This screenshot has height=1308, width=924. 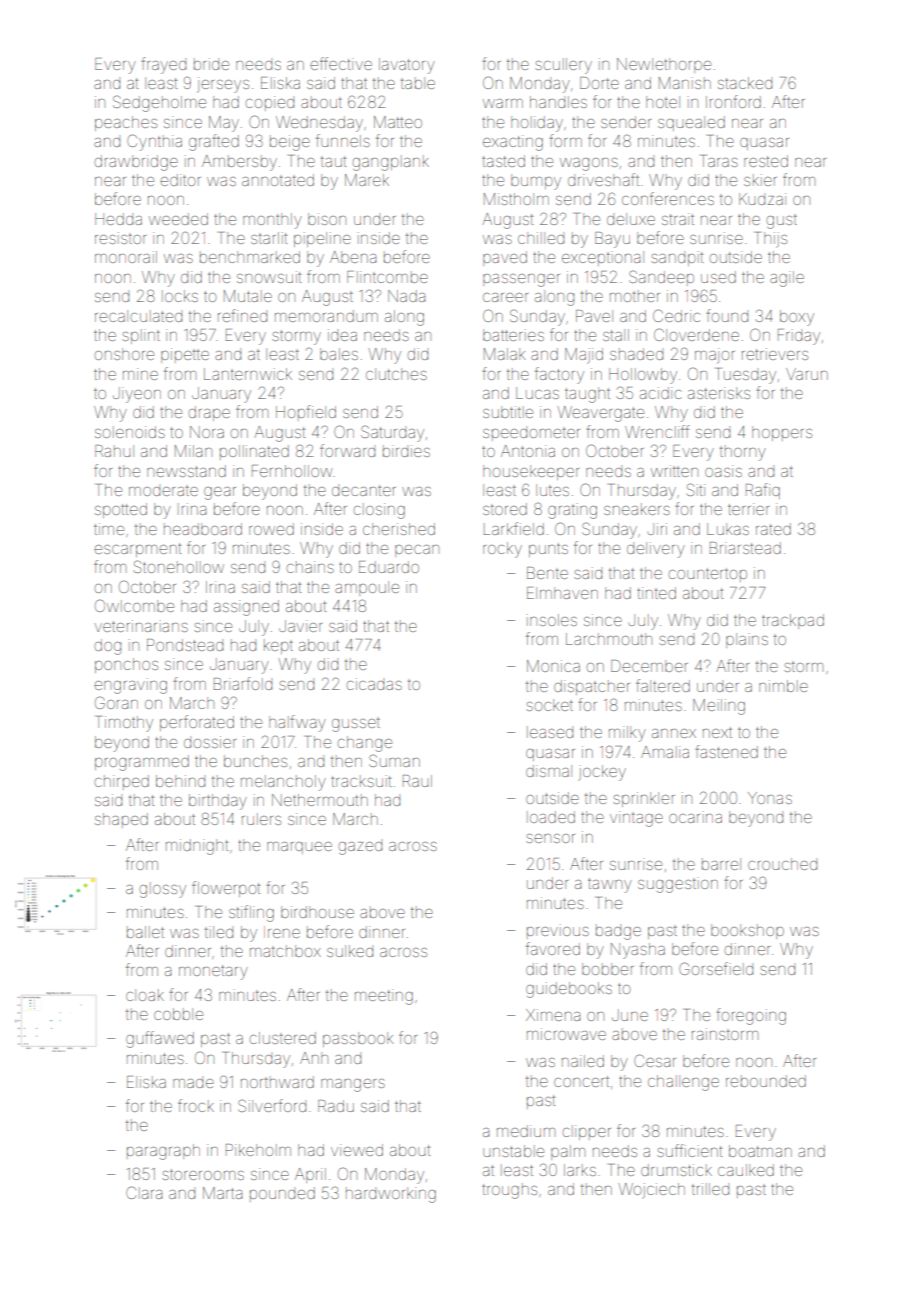 What do you see at coordinates (751, 1016) in the screenshot?
I see `foregoing` at bounding box center [751, 1016].
